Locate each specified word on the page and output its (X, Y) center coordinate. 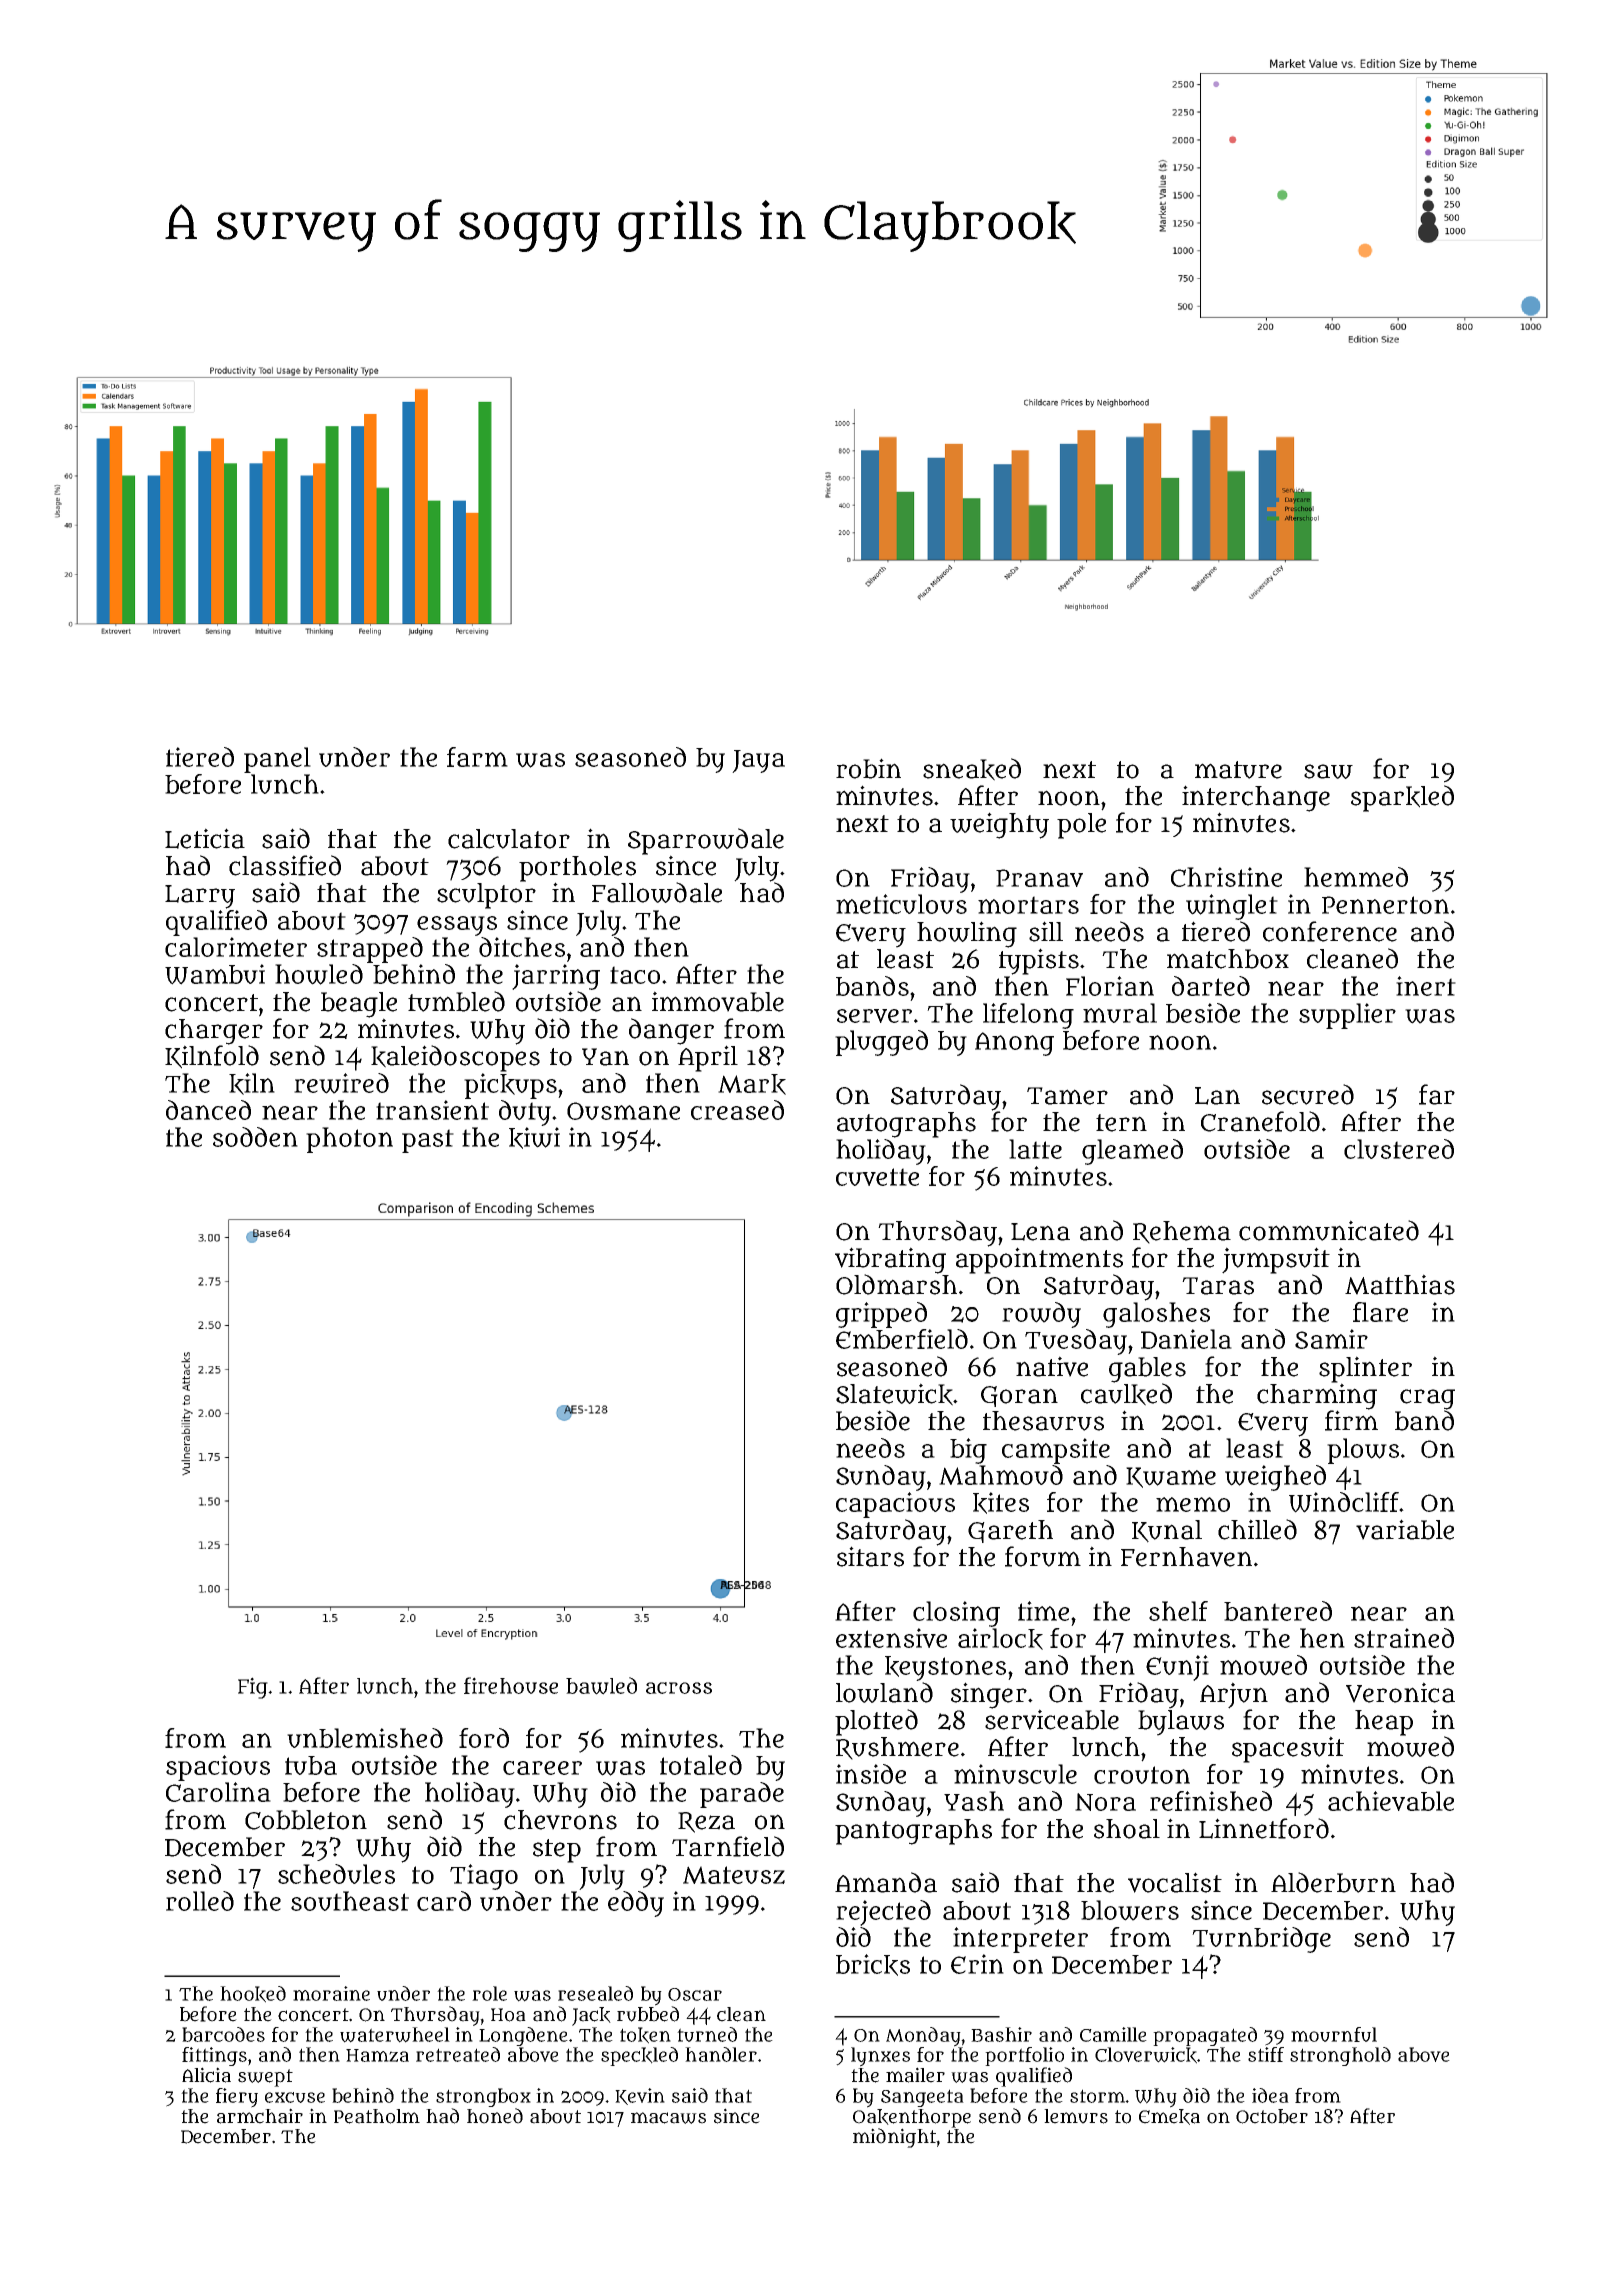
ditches (522, 947)
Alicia (206, 2075)
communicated (1329, 1230)
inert (1426, 986)
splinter (1365, 1369)
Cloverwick (1146, 2055)
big (968, 1451)
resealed (595, 1993)
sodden (255, 1137)
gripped (881, 1315)
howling (967, 934)
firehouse (511, 1685)
